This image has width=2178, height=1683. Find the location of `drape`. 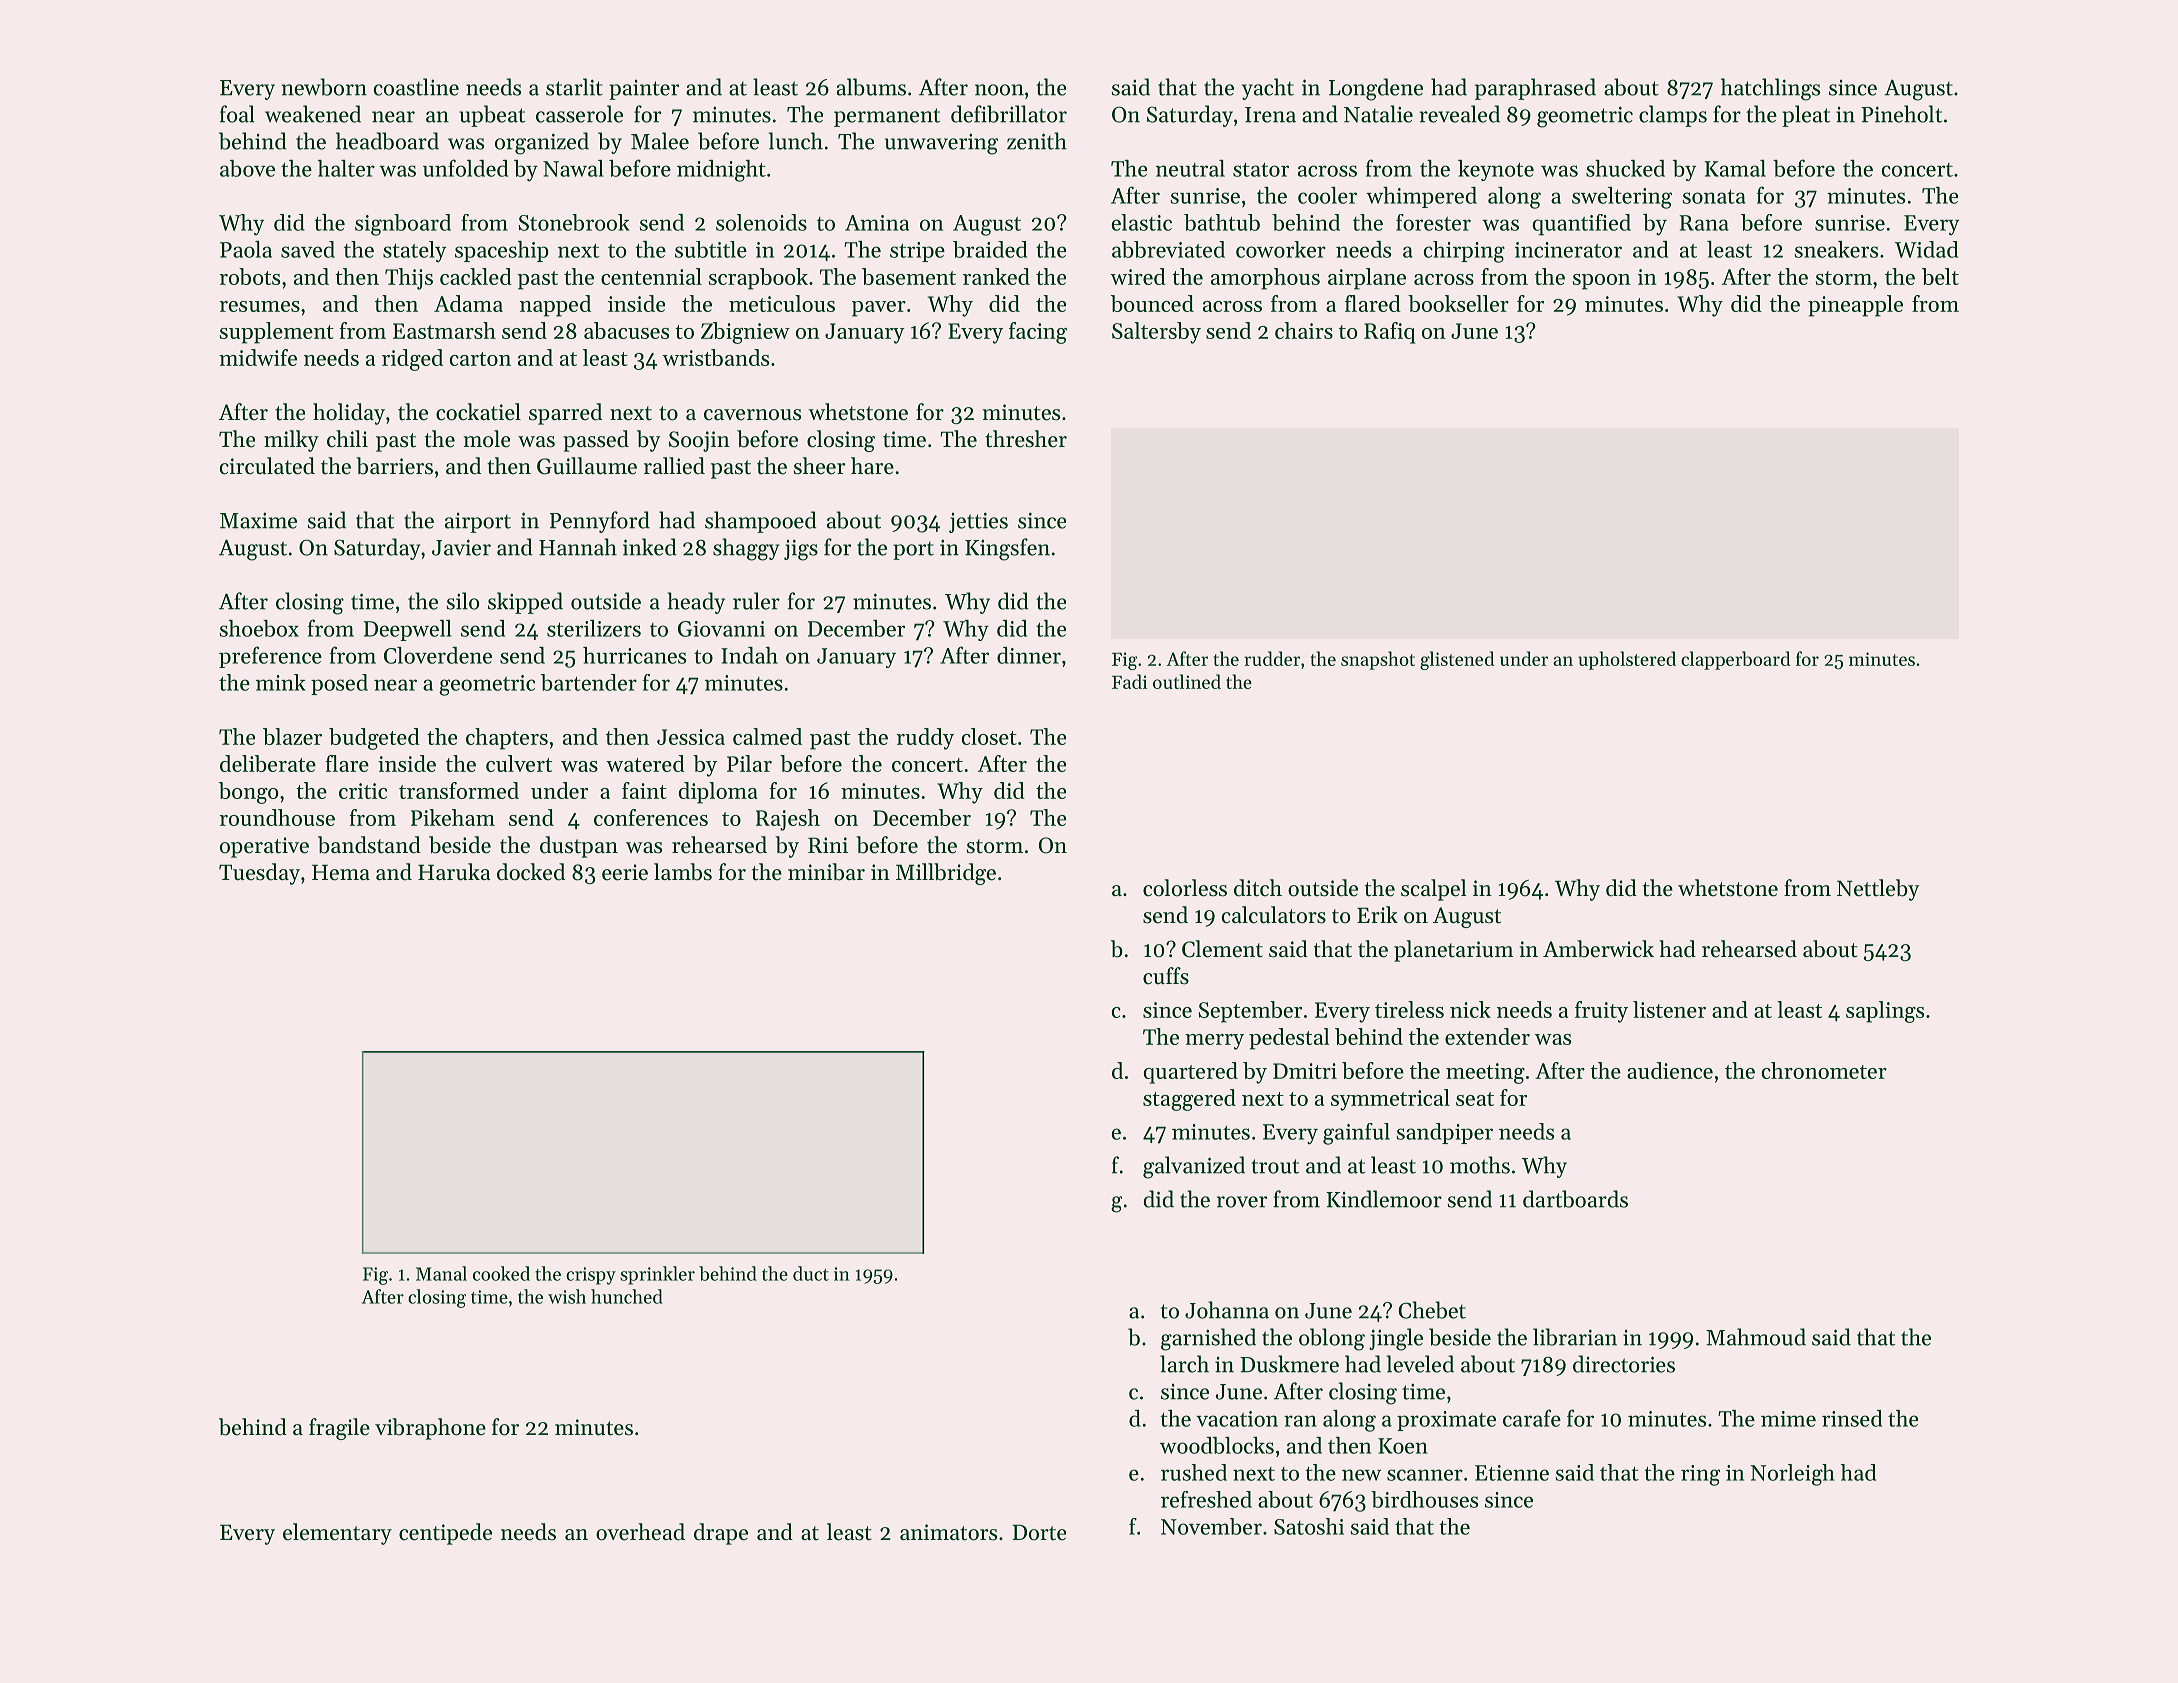

drape is located at coordinates (721, 1534).
